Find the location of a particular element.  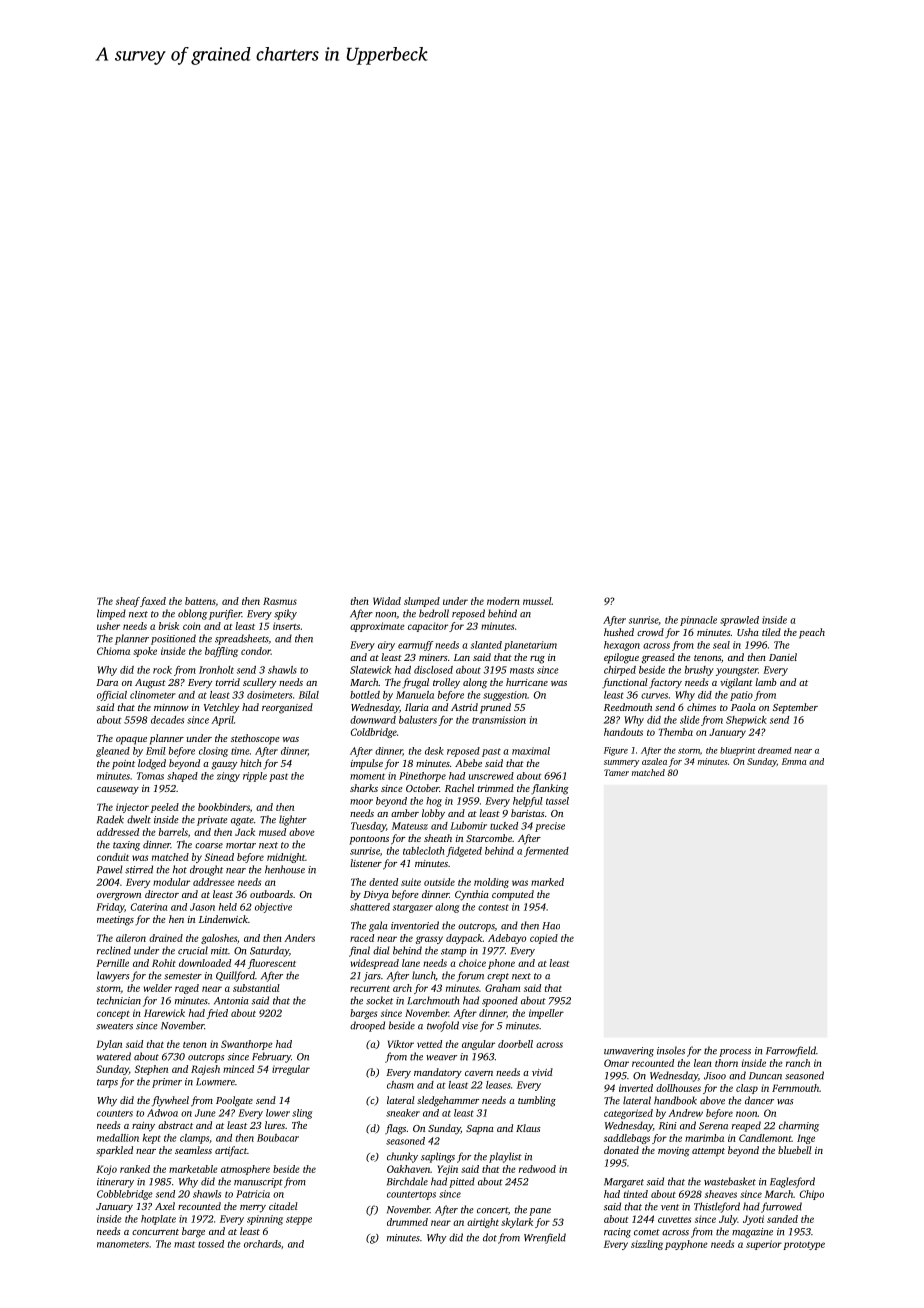

impeller is located at coordinates (546, 1014).
